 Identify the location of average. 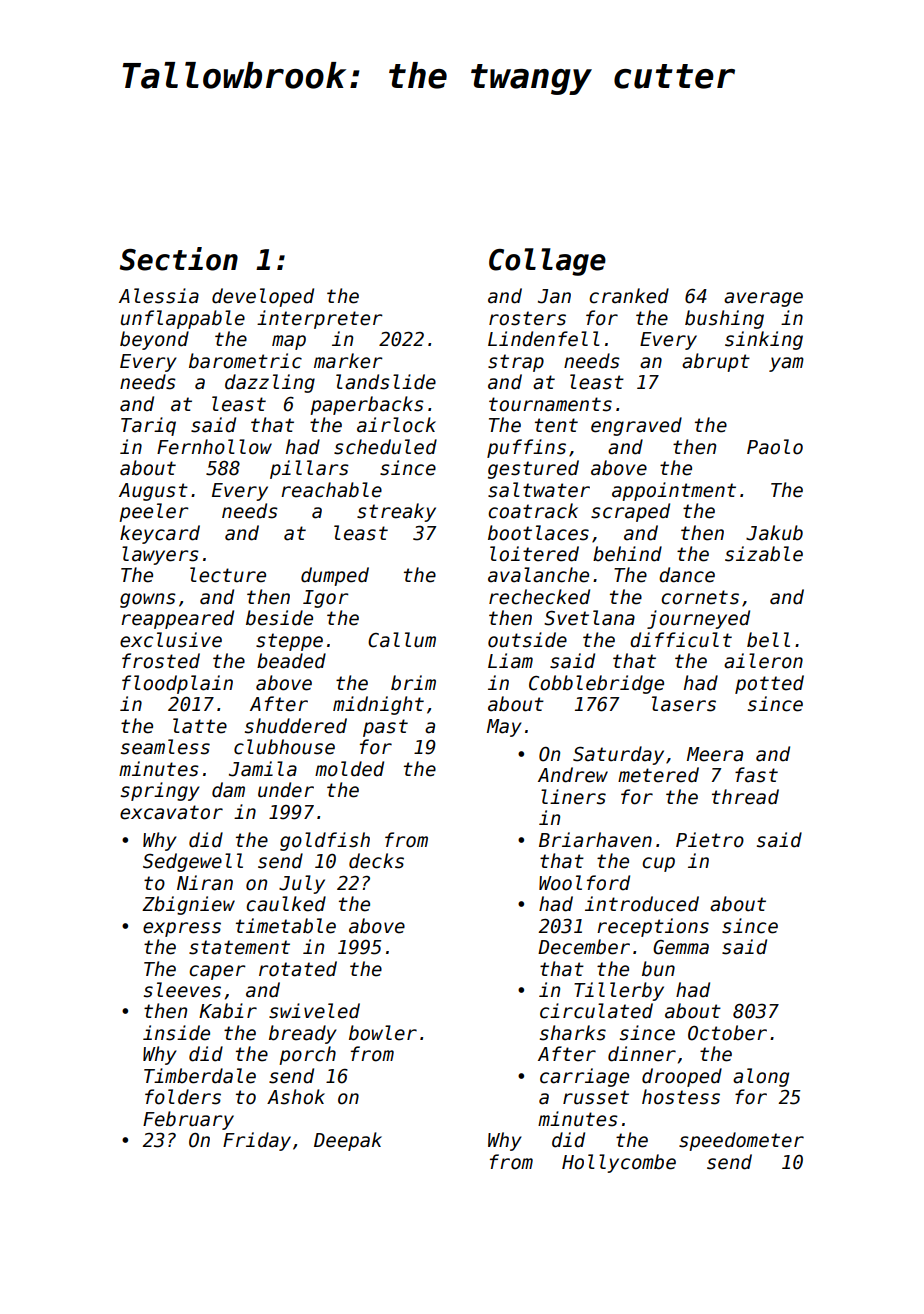
(763, 299).
